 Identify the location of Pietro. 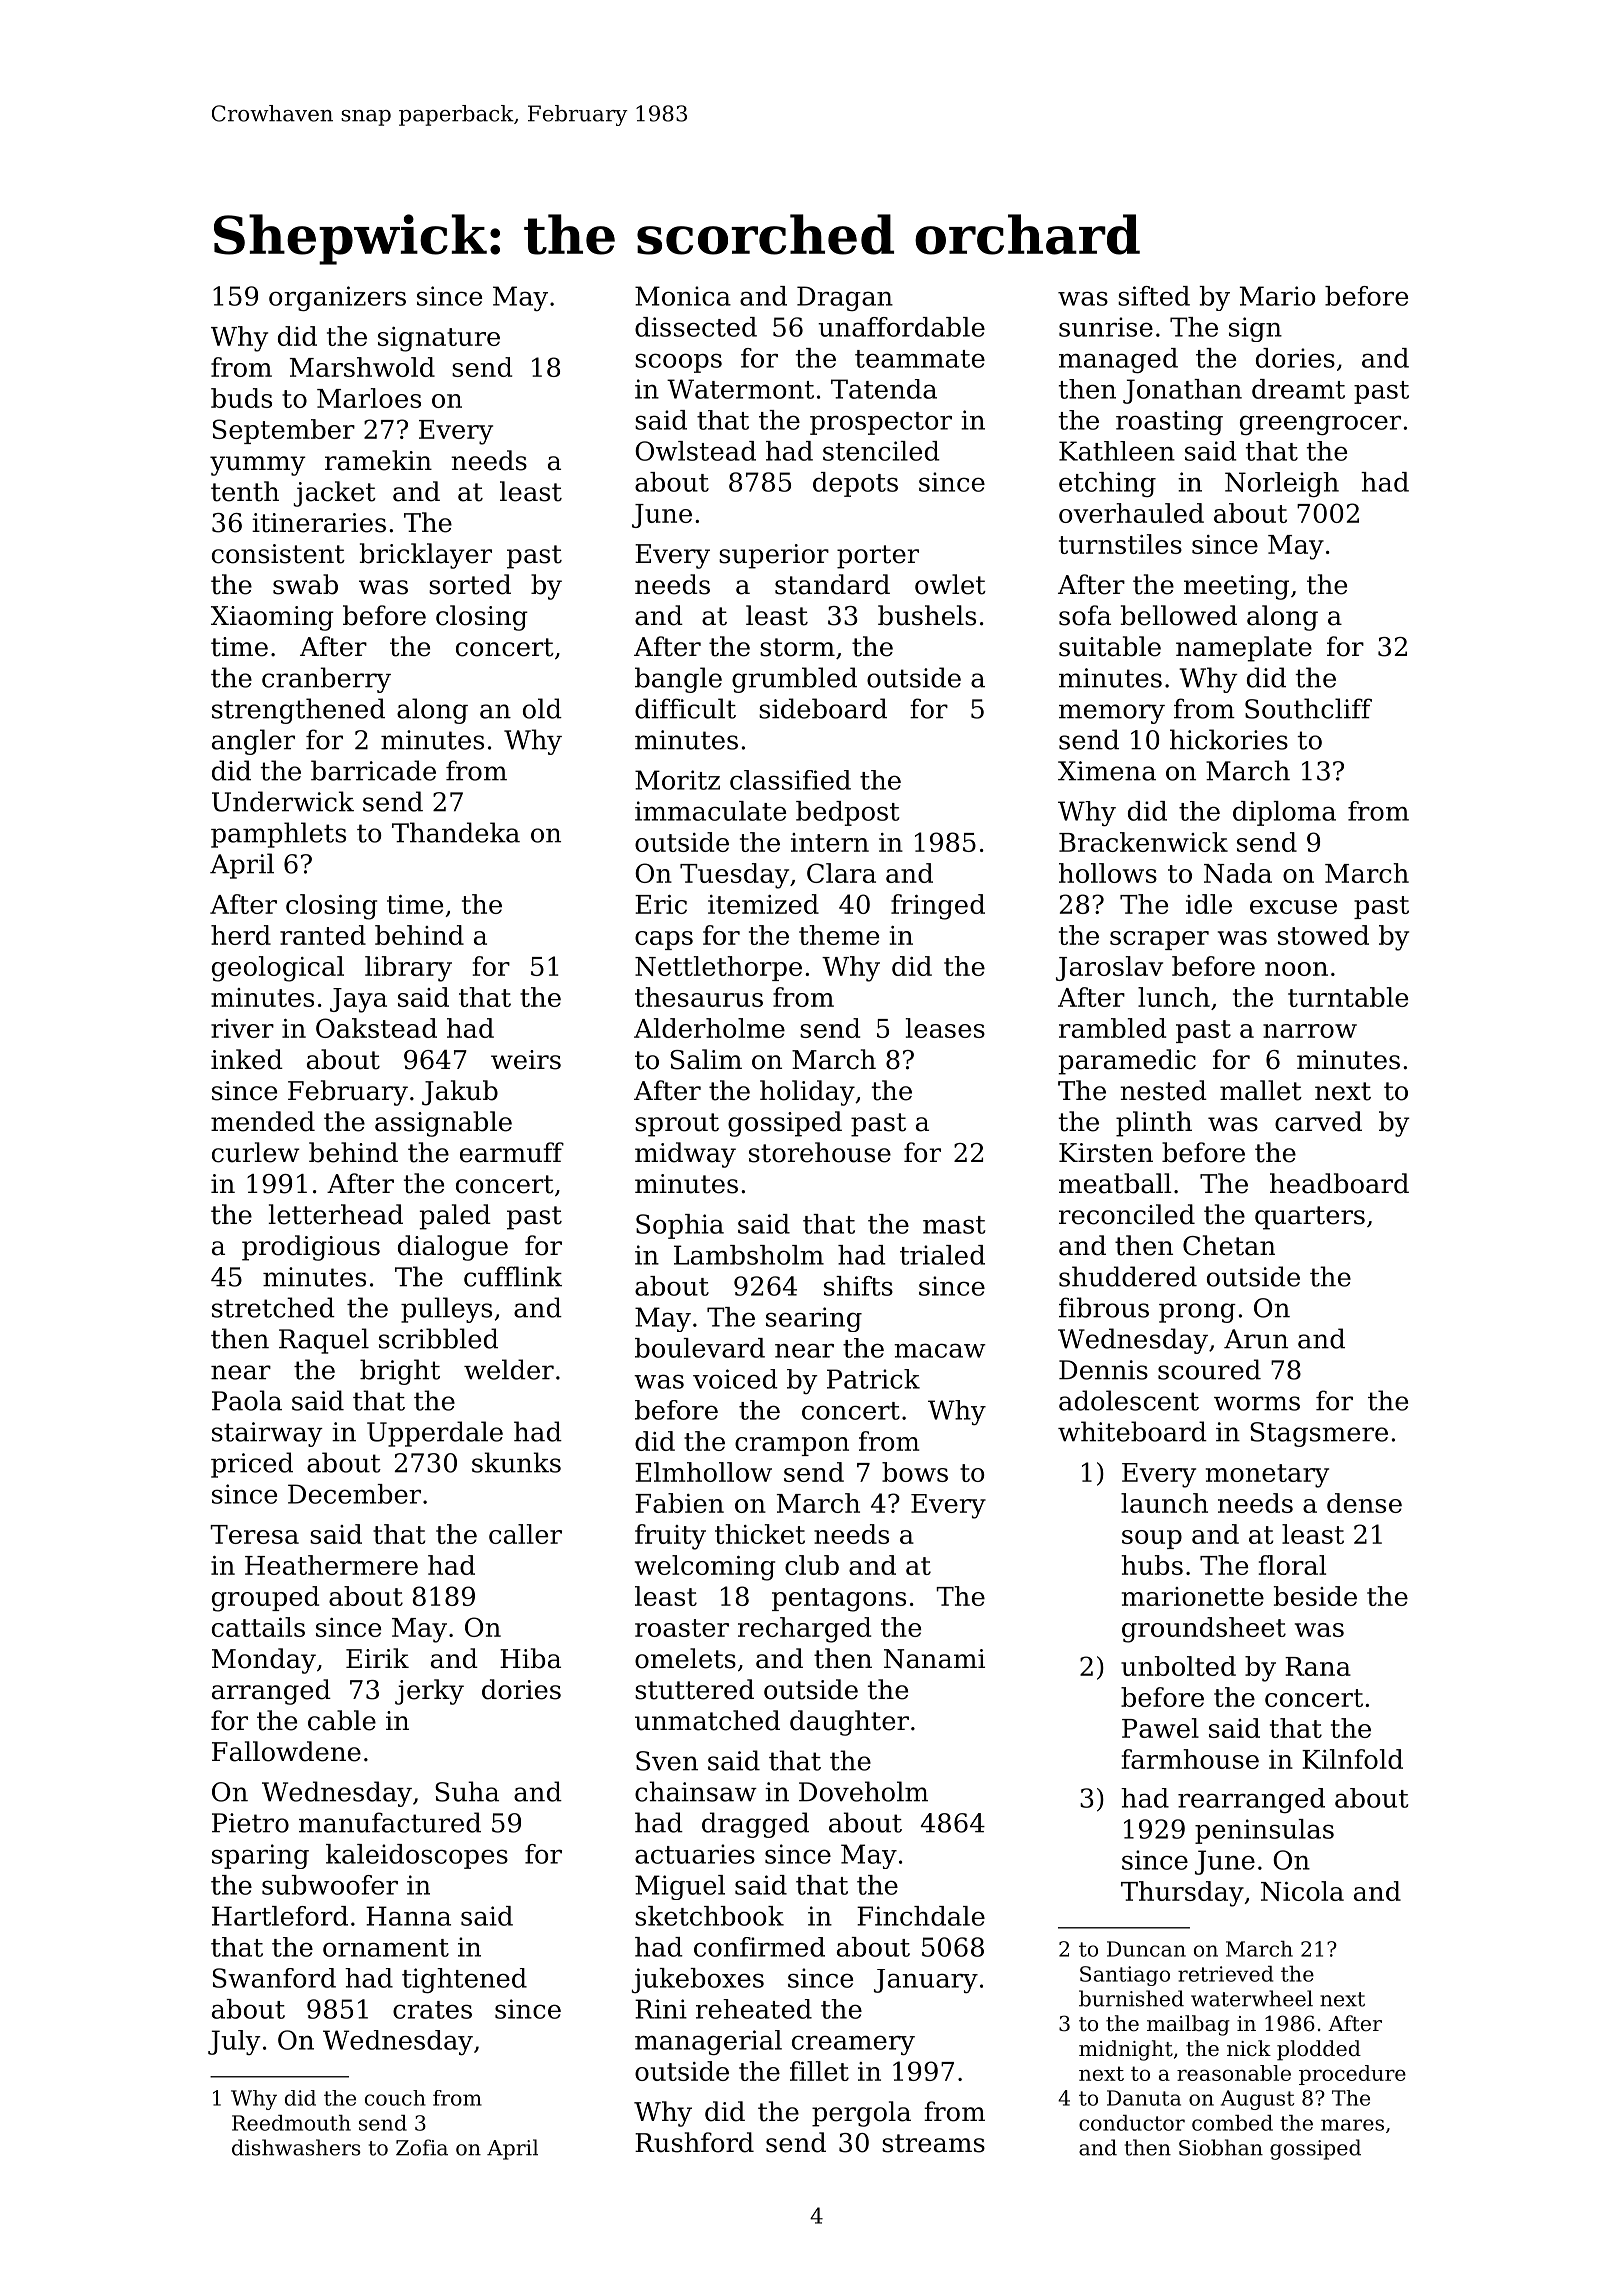
(250, 1823).
